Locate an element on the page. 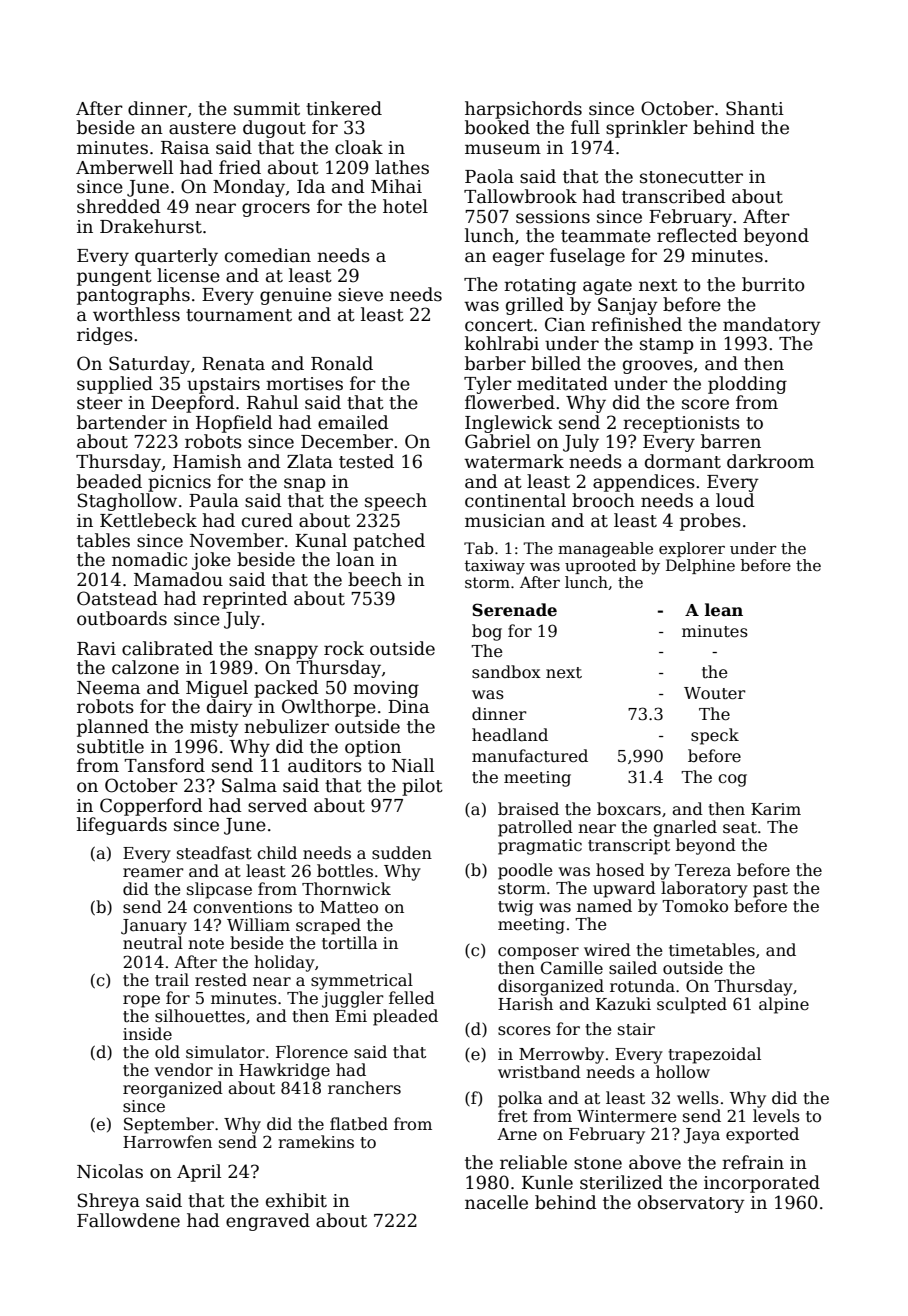  Fallowdene is located at coordinates (128, 1220).
